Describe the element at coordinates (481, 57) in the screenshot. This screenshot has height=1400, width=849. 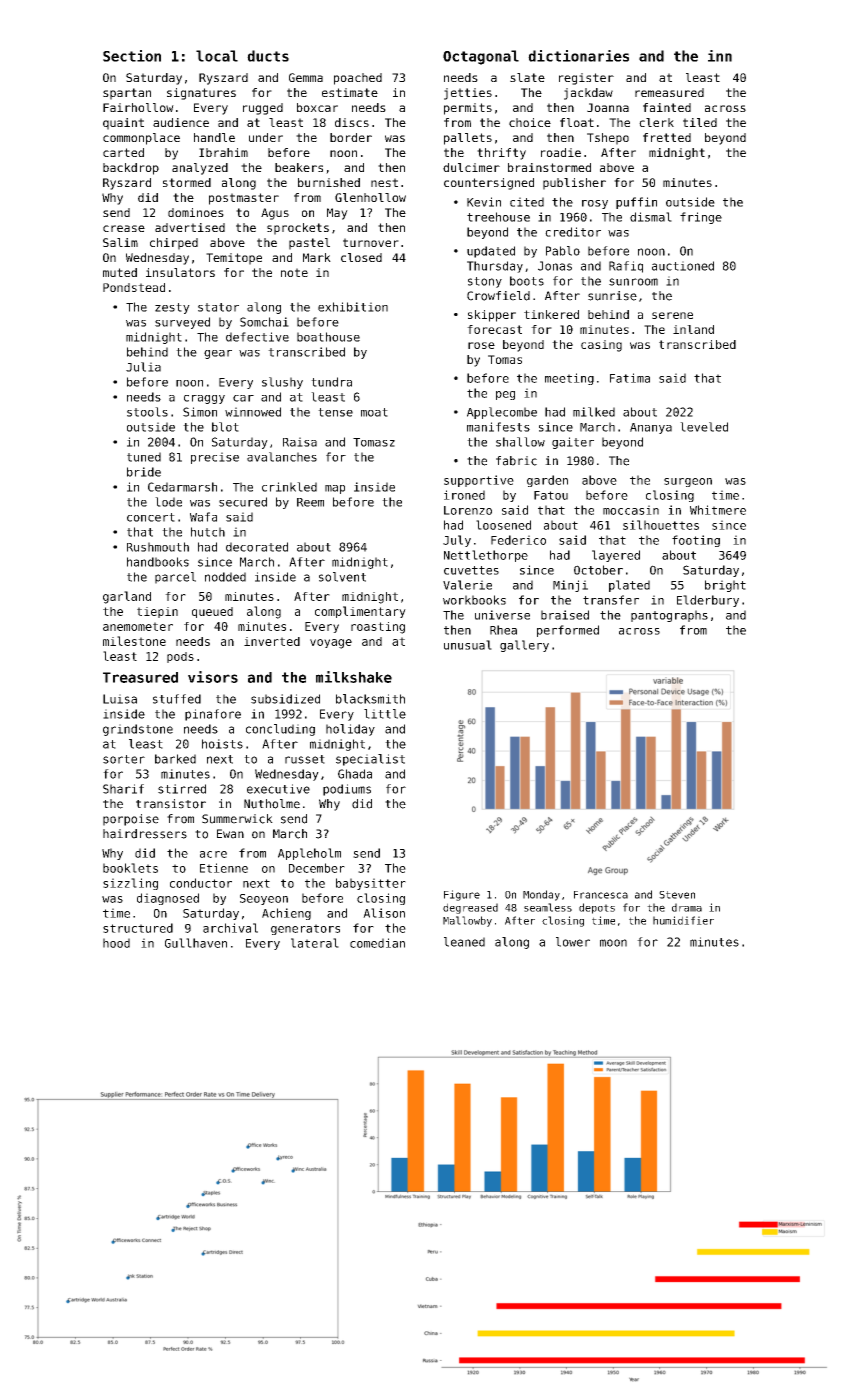
I see `Octagonal` at that location.
